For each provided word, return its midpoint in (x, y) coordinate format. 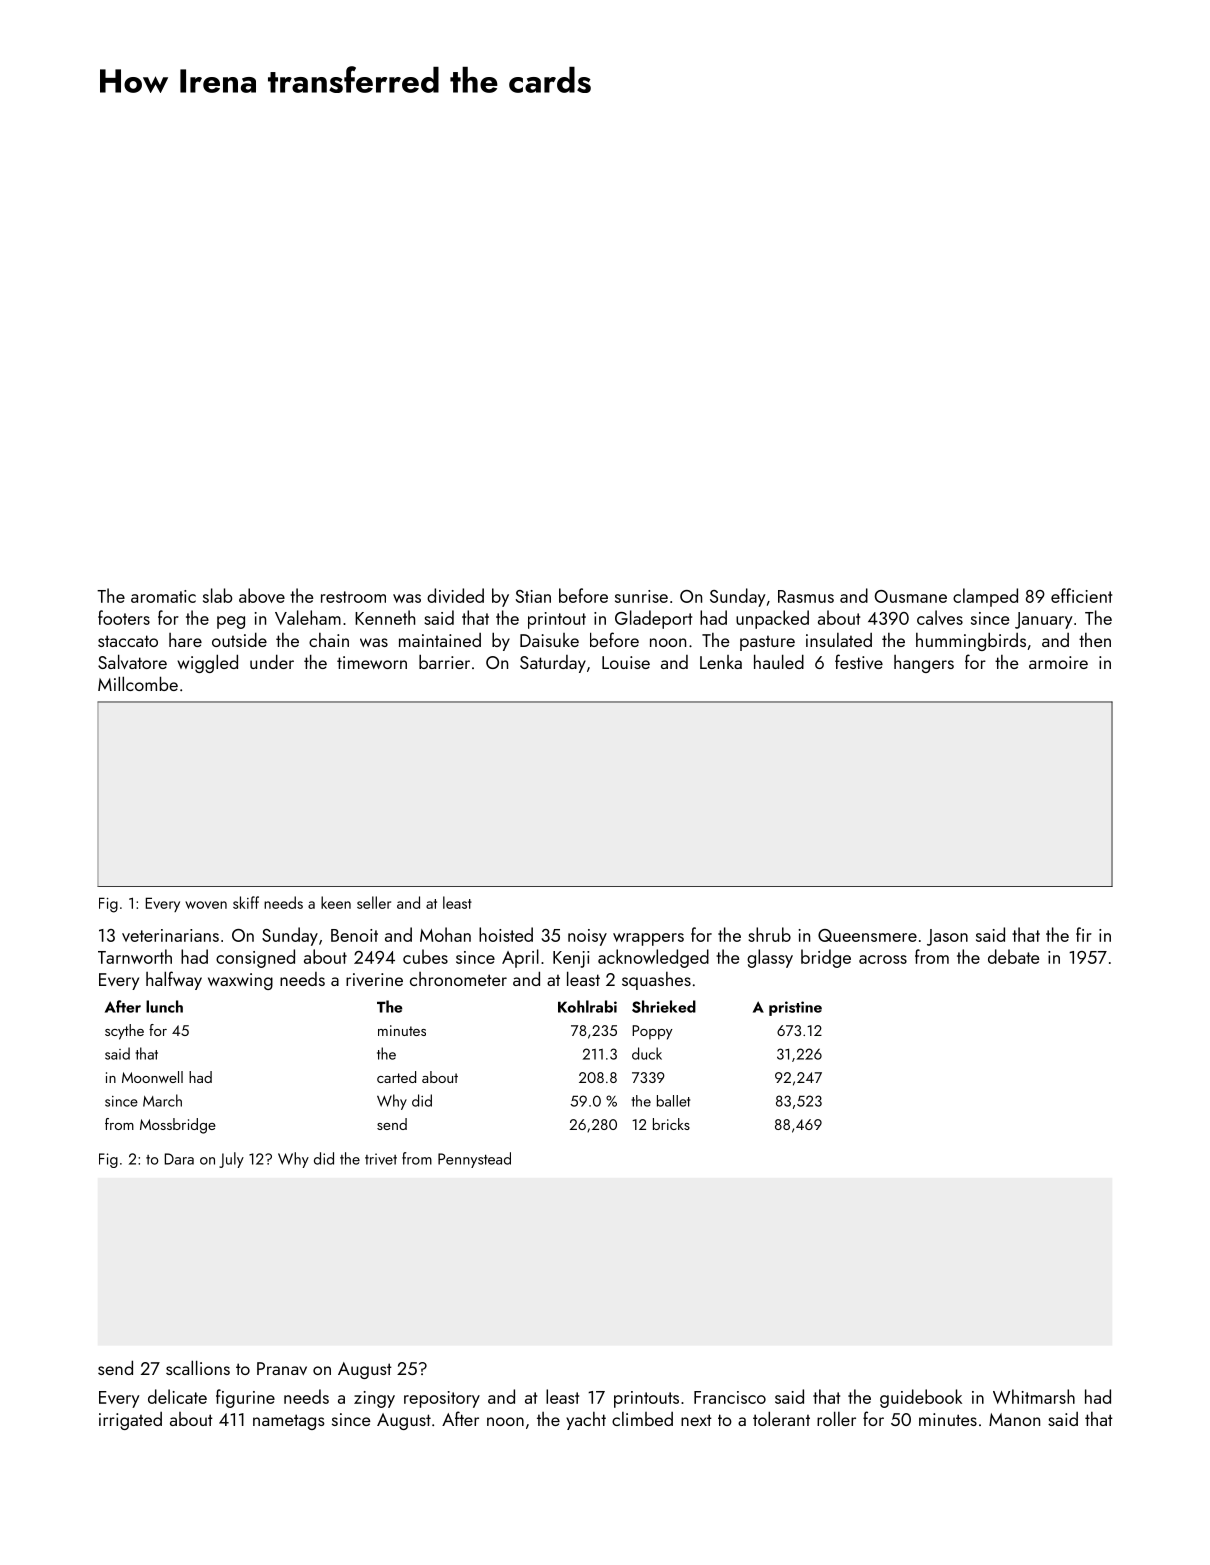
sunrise (641, 596)
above (262, 595)
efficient (1081, 595)
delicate (177, 1396)
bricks (671, 1124)
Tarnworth (135, 956)
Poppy (652, 1032)
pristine (795, 1008)
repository (442, 1399)
